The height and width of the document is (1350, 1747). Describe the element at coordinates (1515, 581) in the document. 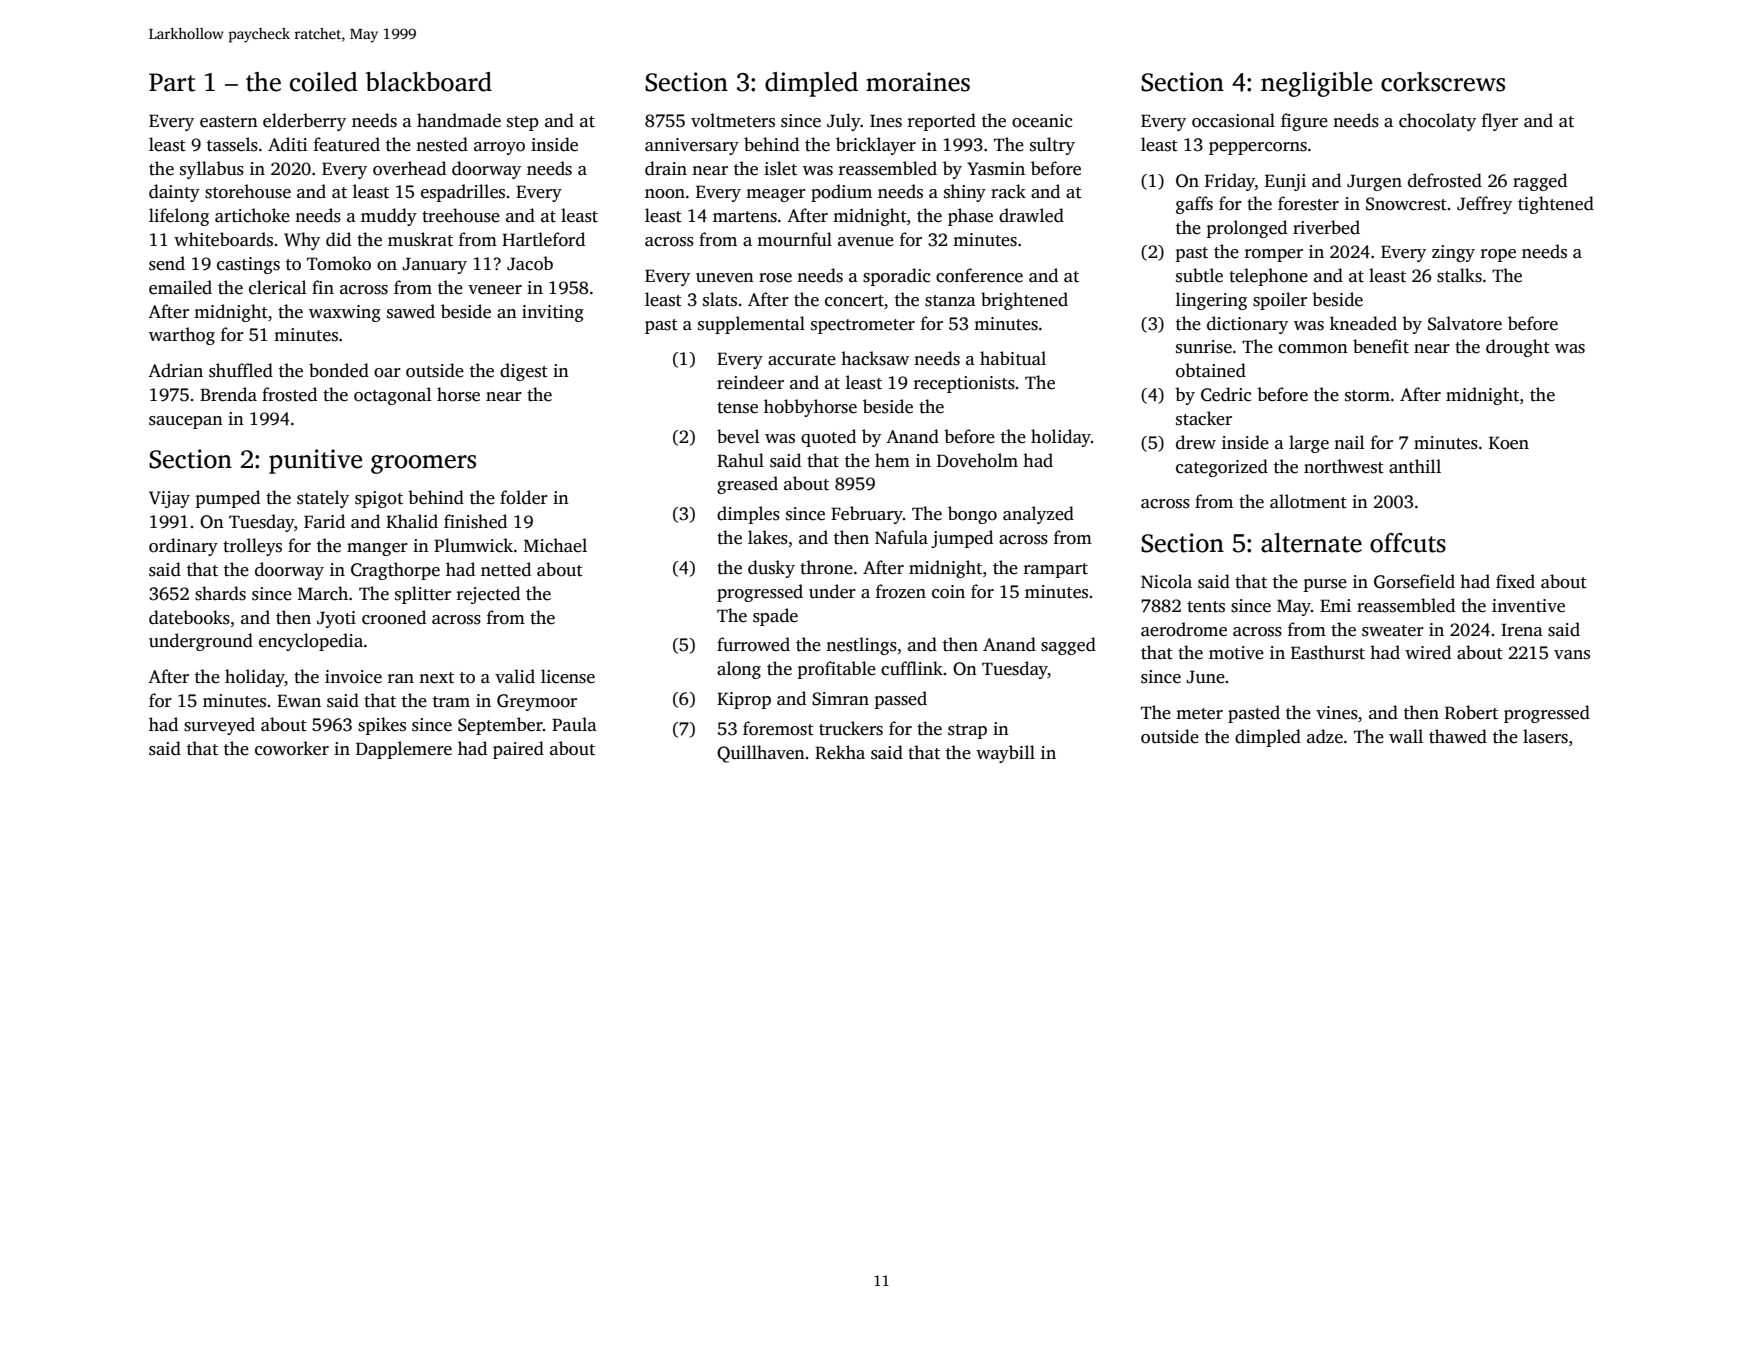

I see `fixed` at that location.
